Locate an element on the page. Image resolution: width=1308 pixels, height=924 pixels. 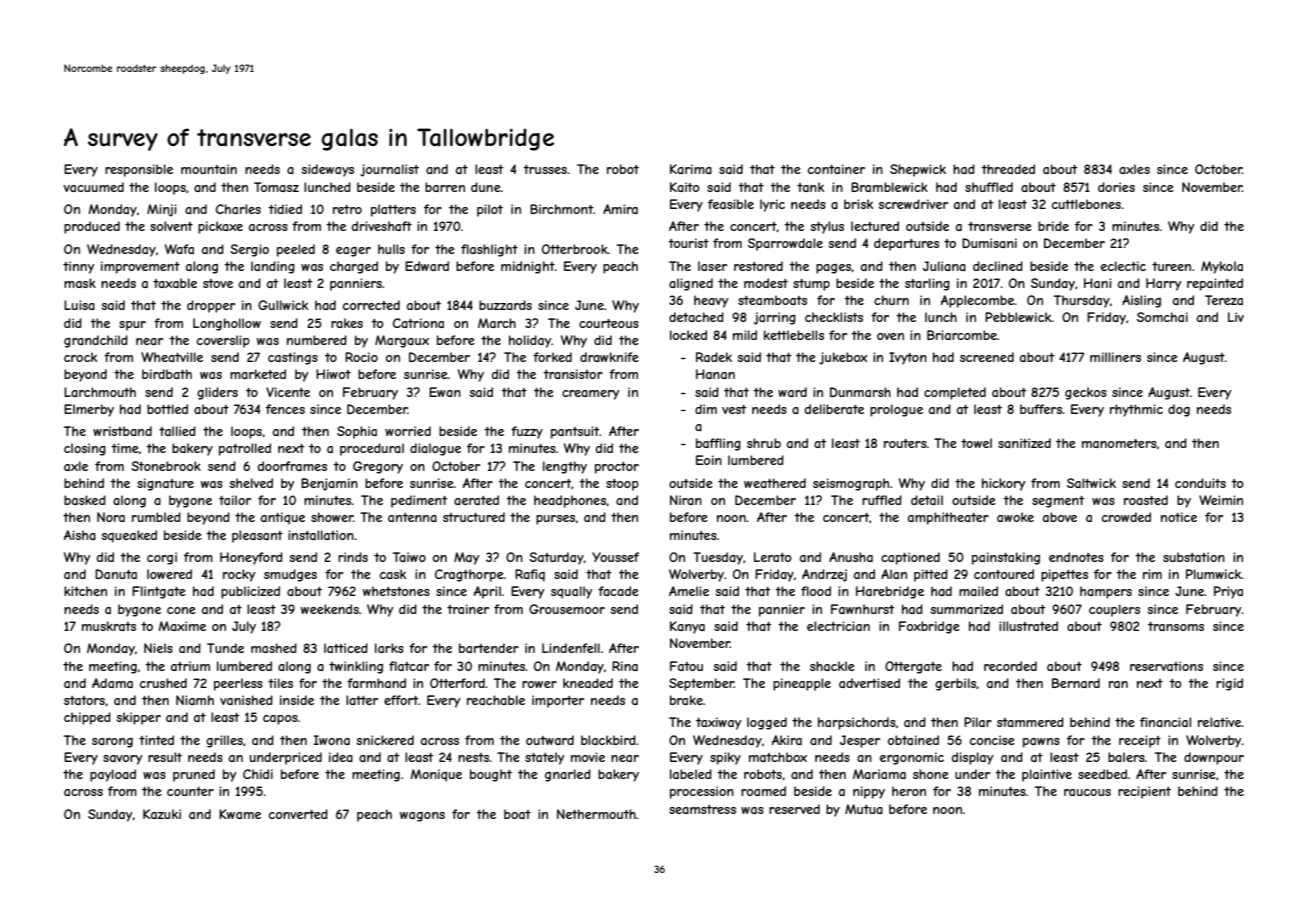
corgi is located at coordinates (162, 558).
